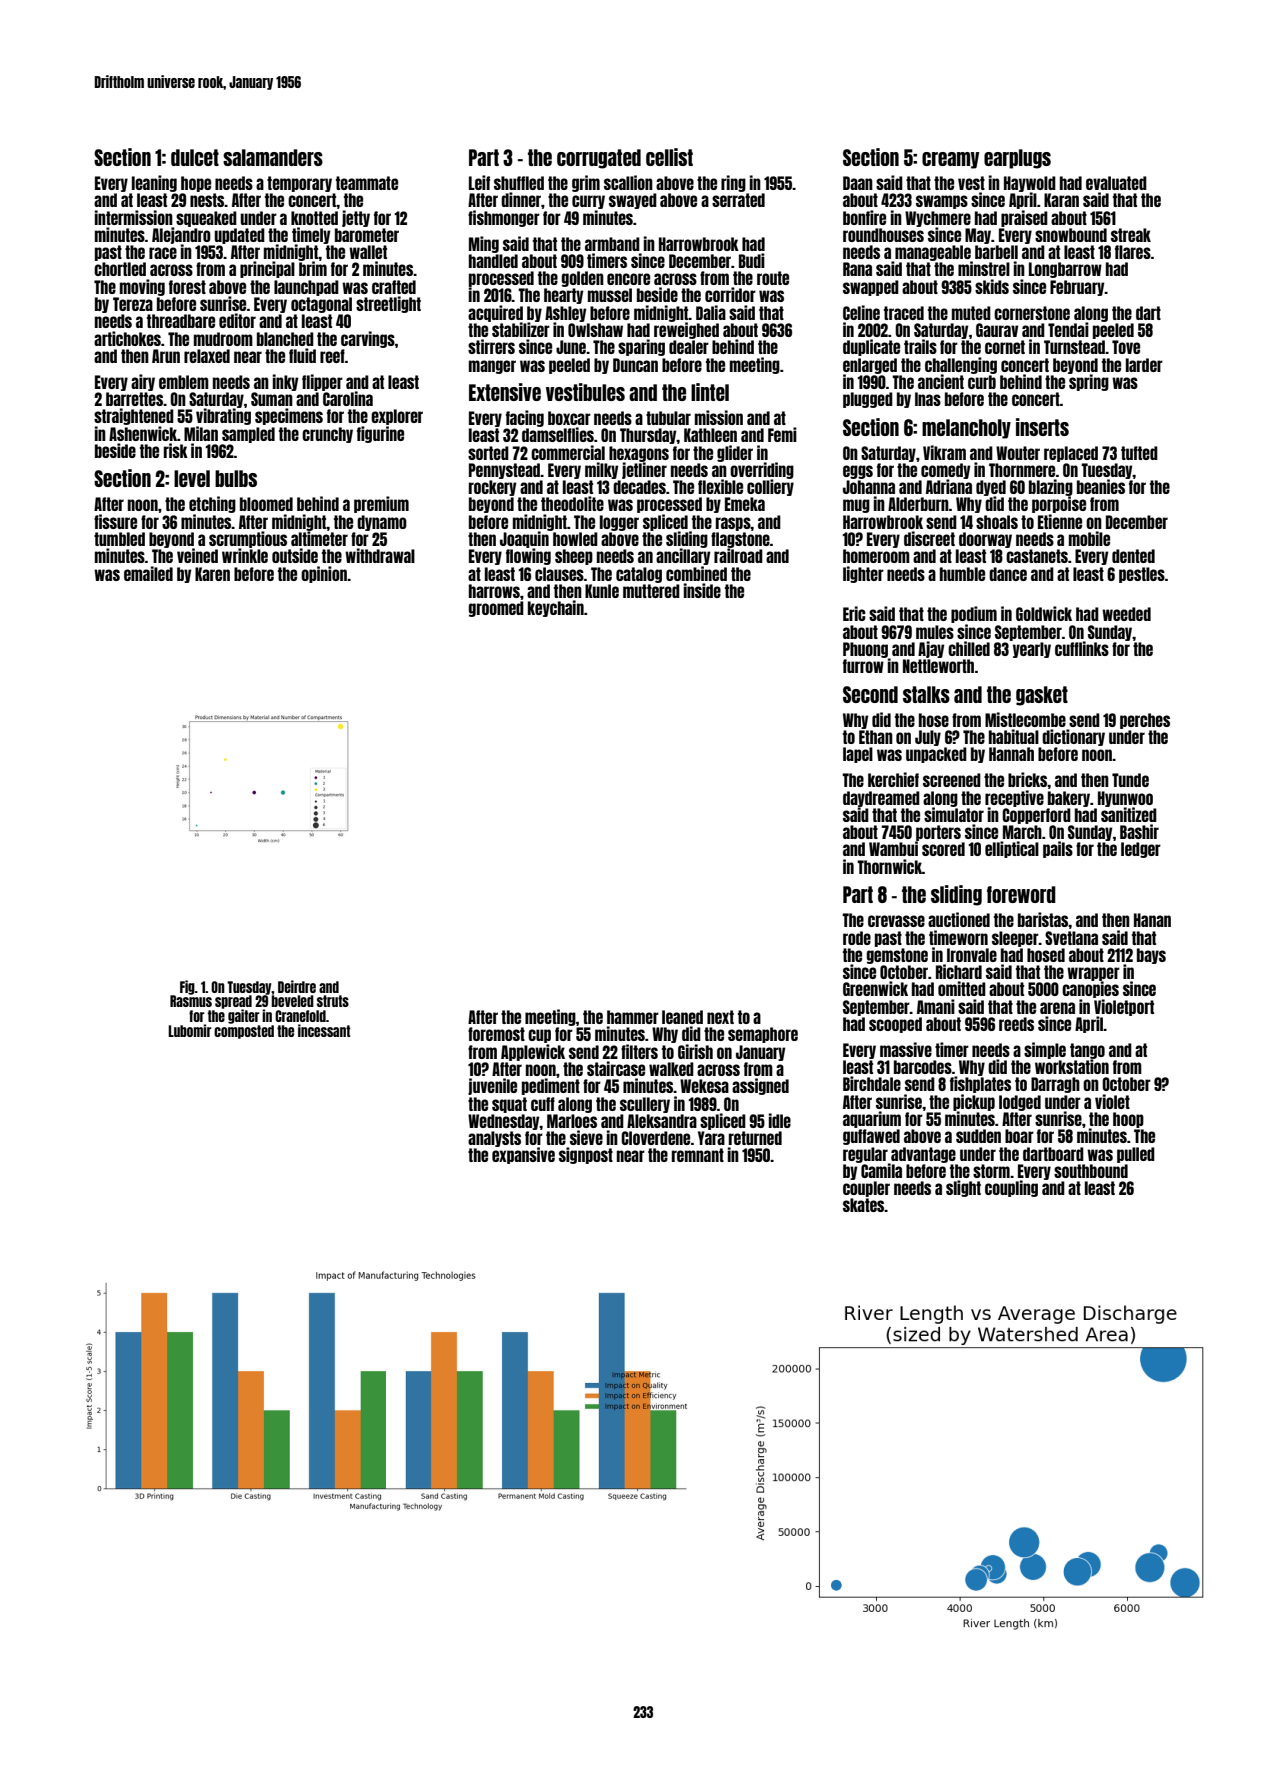 The width and height of the screenshot is (1267, 1792). What do you see at coordinates (299, 184) in the screenshot?
I see `temporary` at bounding box center [299, 184].
